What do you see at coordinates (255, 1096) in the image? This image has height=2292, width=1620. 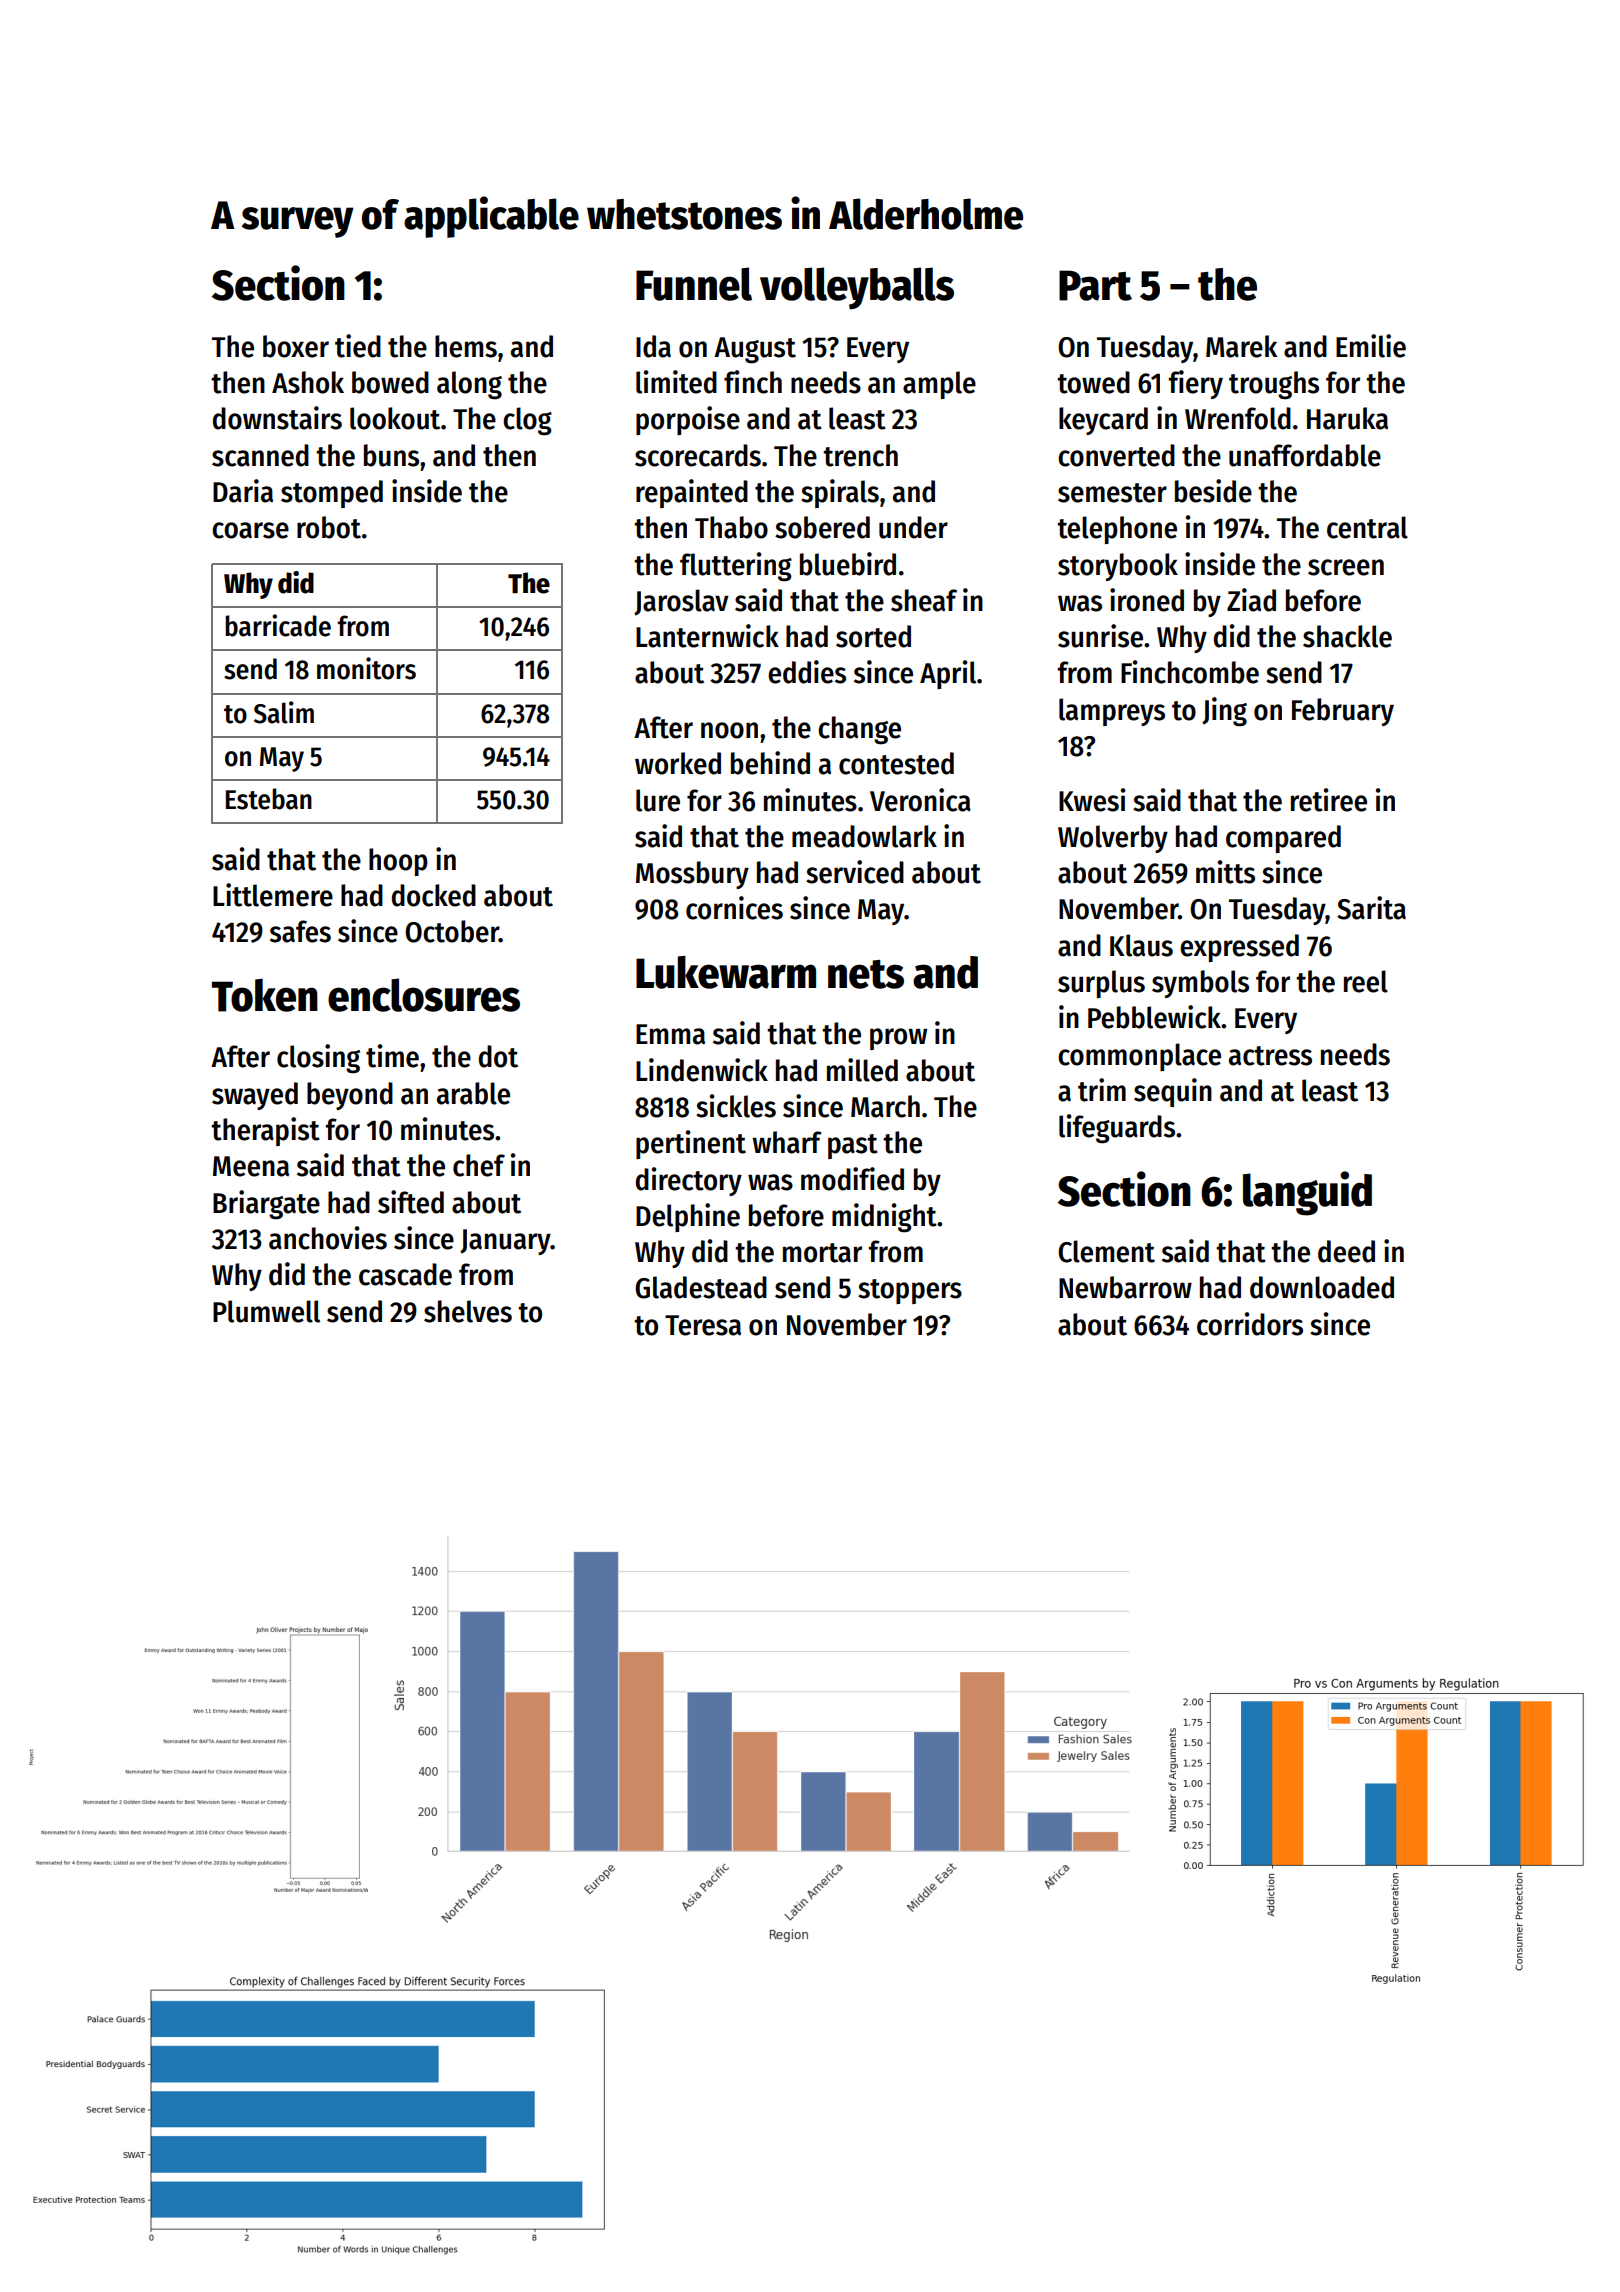 I see `swayed` at bounding box center [255, 1096].
